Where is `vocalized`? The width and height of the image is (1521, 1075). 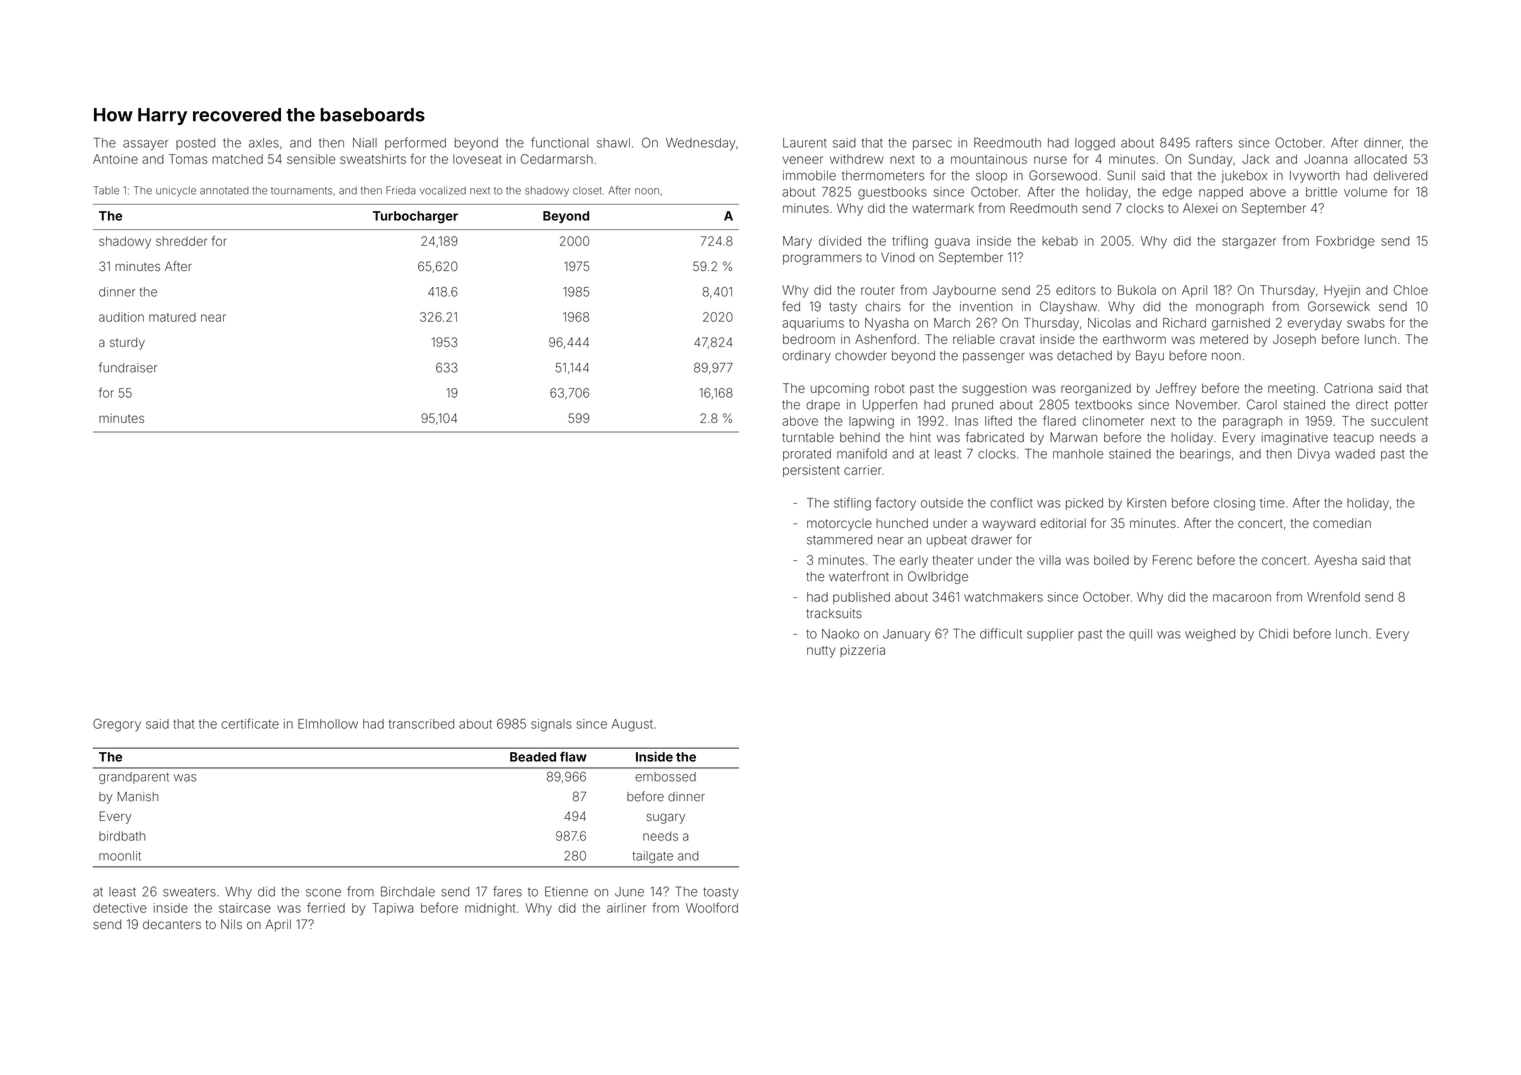 vocalized is located at coordinates (443, 190).
